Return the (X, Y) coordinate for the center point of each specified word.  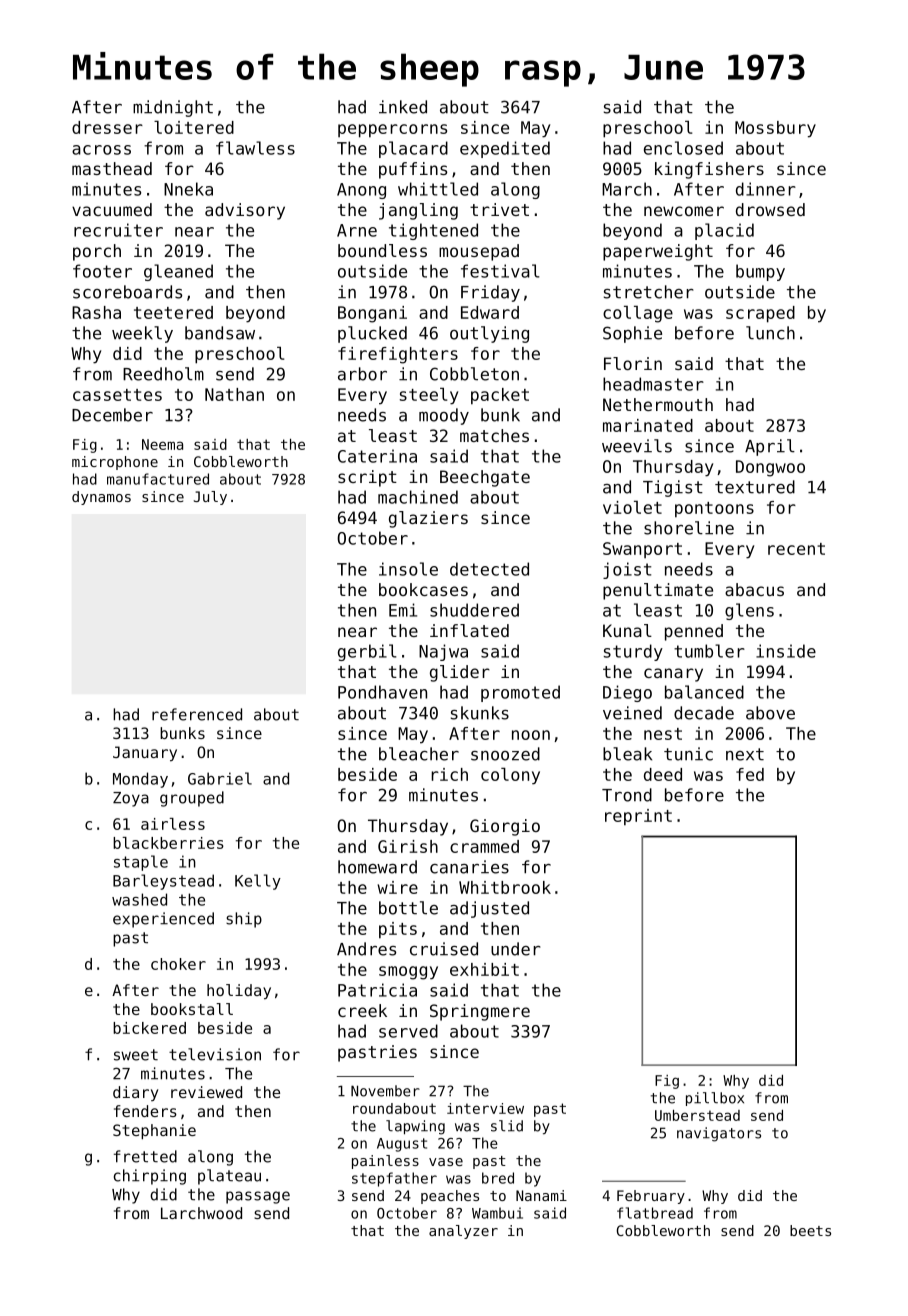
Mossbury (775, 129)
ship (244, 920)
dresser (107, 127)
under (516, 949)
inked (403, 107)
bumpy (760, 272)
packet (500, 396)
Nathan (234, 394)
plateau (229, 1177)
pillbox (715, 1099)
